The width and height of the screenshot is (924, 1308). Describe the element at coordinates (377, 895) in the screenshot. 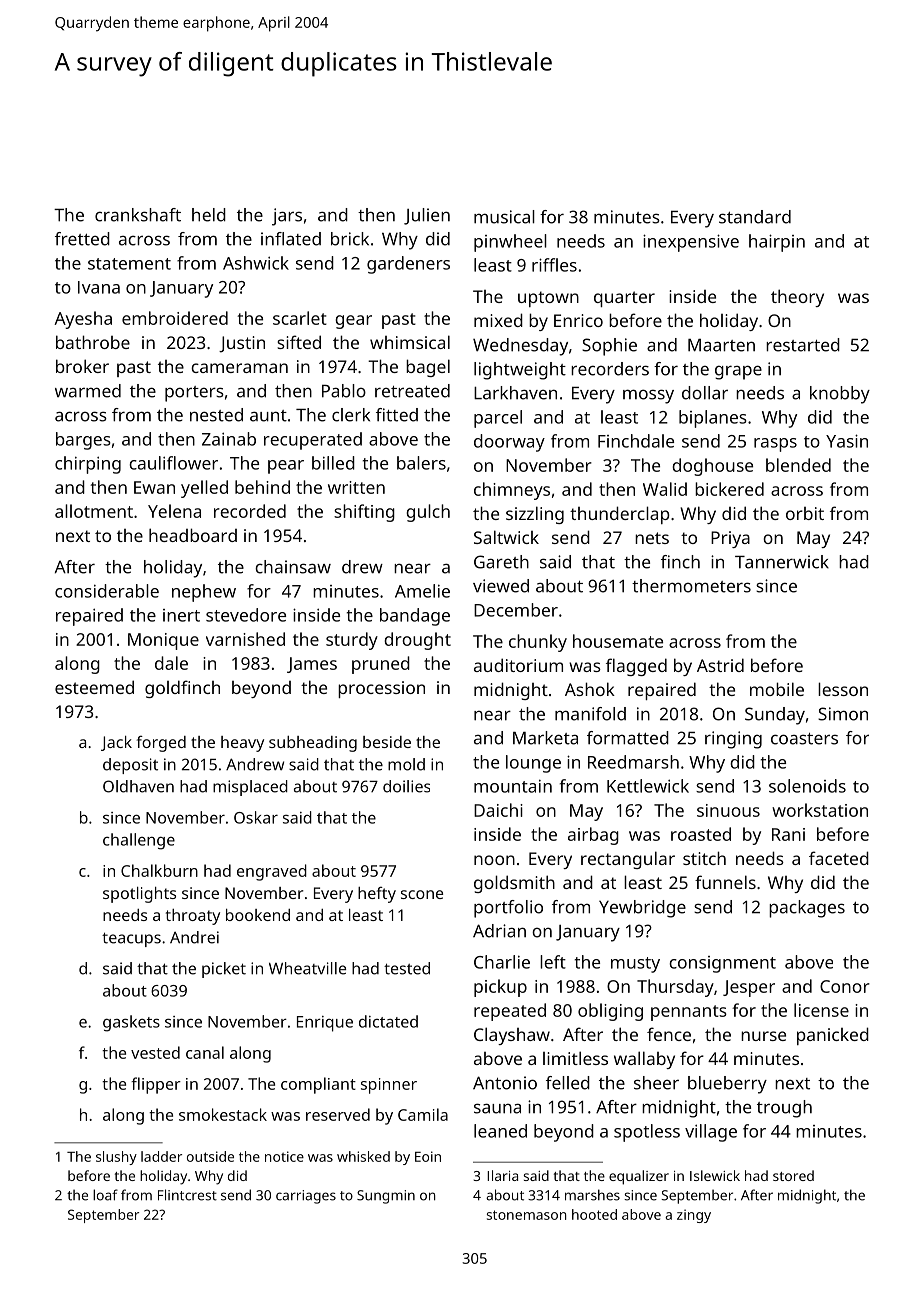

I see `hefty` at that location.
